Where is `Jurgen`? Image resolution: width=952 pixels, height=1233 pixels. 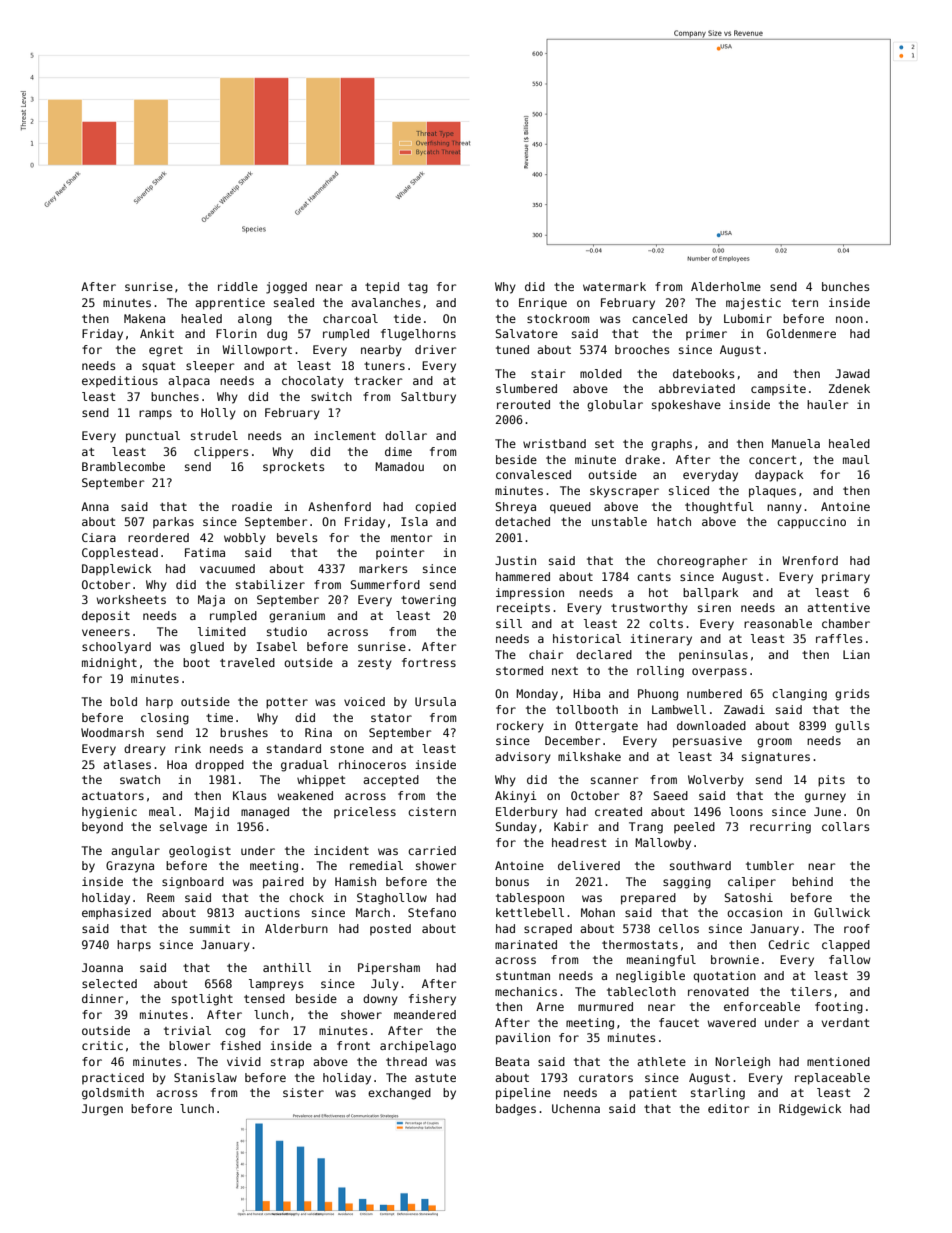
Jurgen is located at coordinates (102, 1110).
